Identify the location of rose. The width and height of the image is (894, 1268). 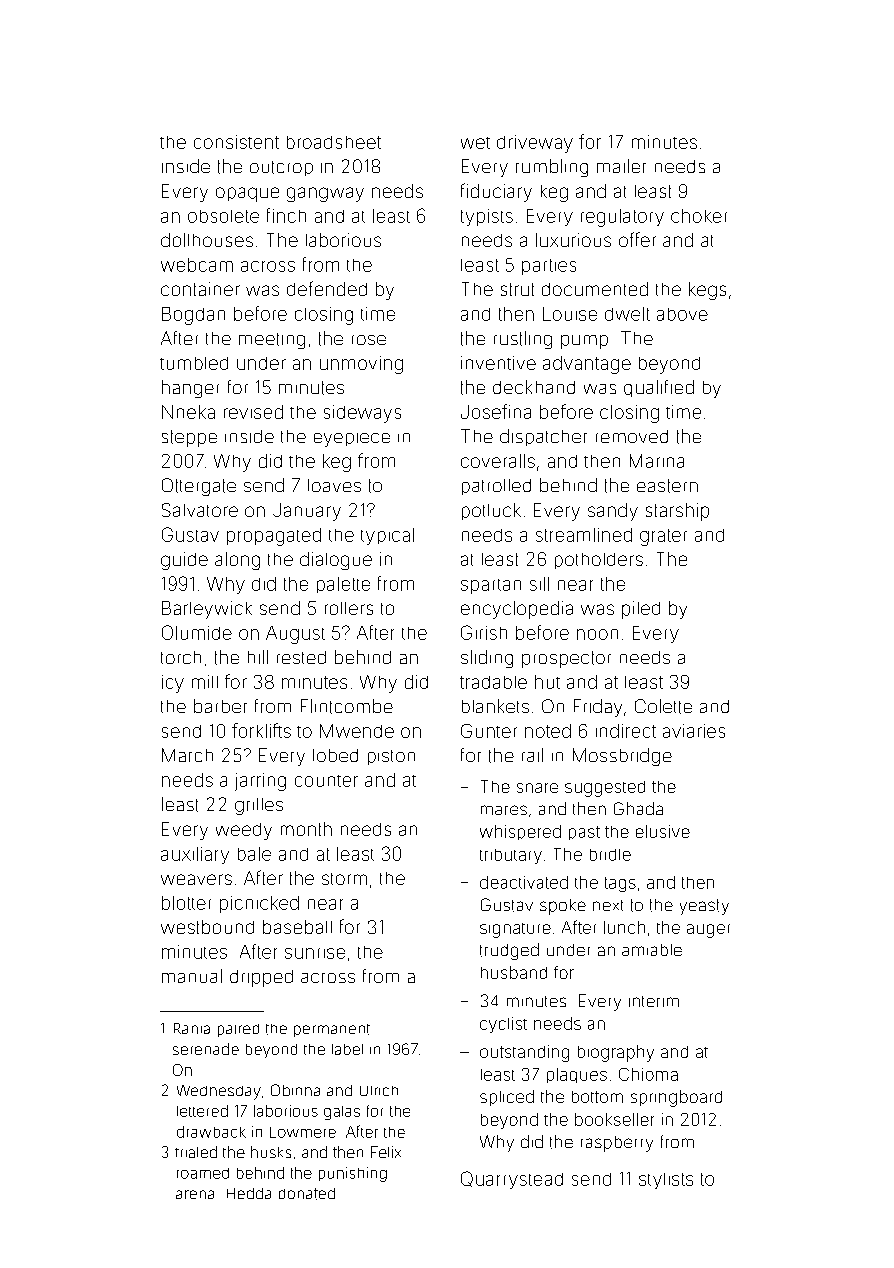
(369, 340).
